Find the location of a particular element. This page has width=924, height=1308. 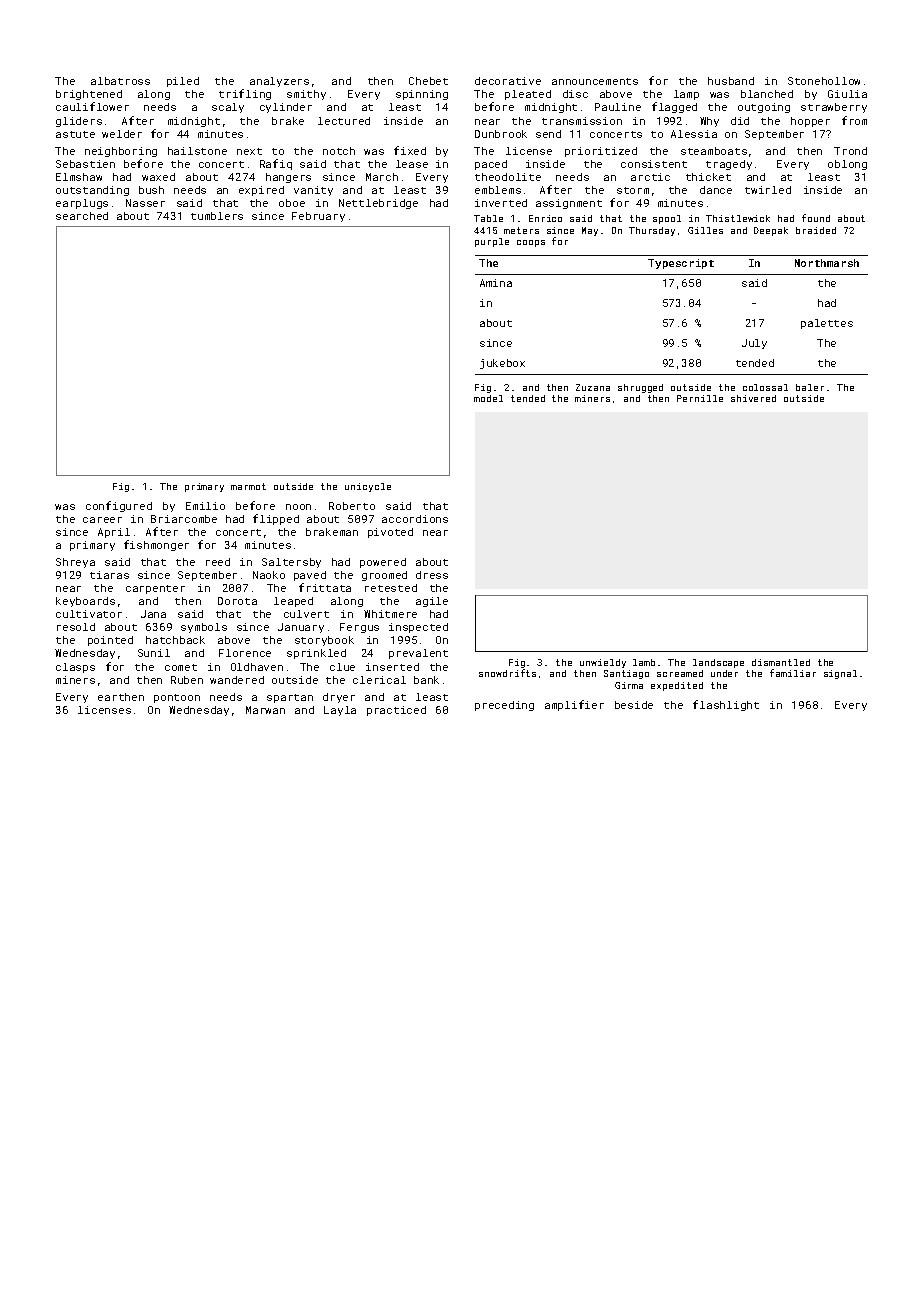

shivered is located at coordinates (753, 398).
